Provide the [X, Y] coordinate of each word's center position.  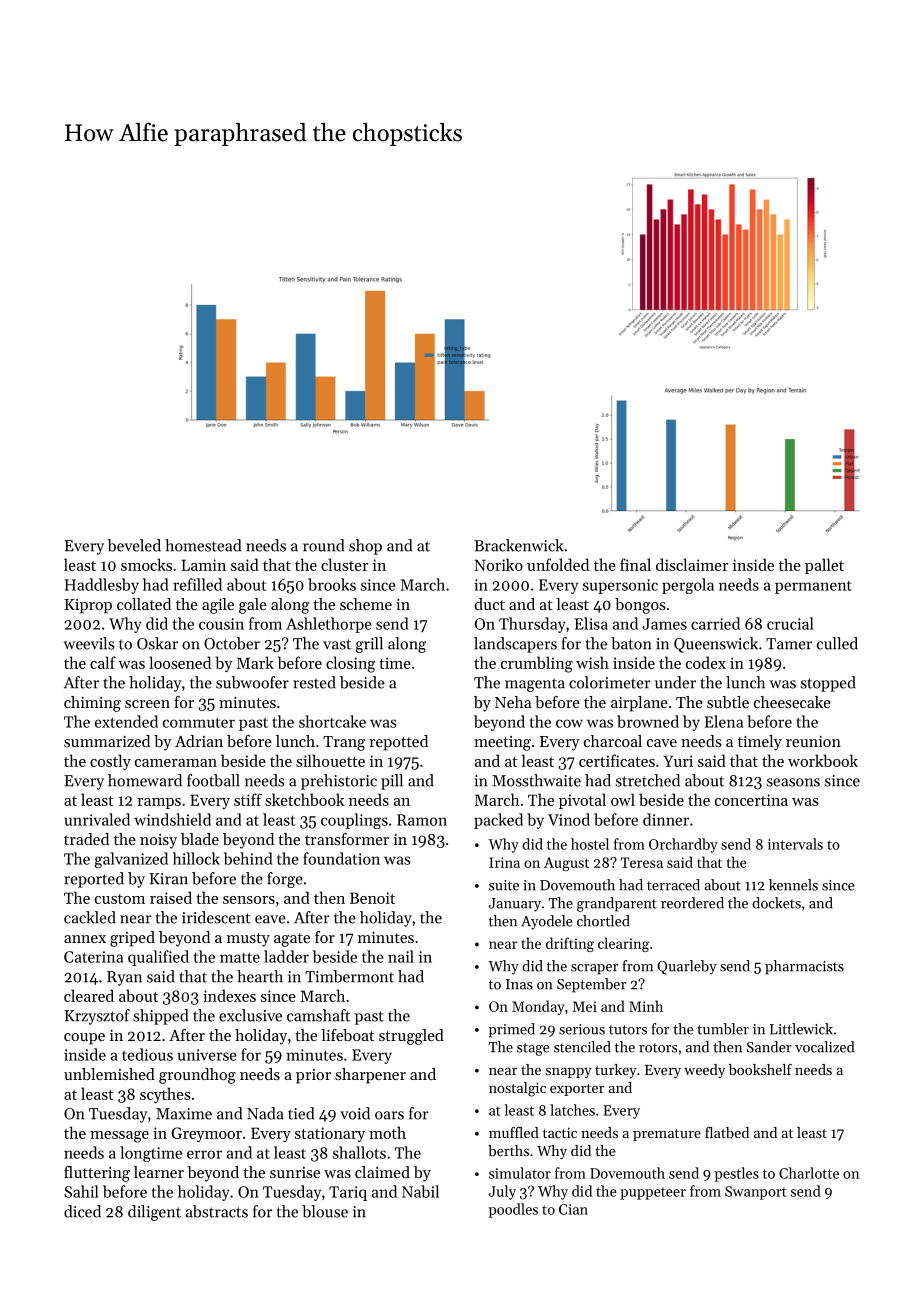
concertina [751, 800]
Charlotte [809, 1173]
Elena [724, 721]
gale [253, 606]
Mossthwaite [536, 780]
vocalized [824, 1047]
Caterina [93, 957]
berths [508, 1150]
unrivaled [97, 819]
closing [351, 664]
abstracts [217, 1211]
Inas [519, 984]
